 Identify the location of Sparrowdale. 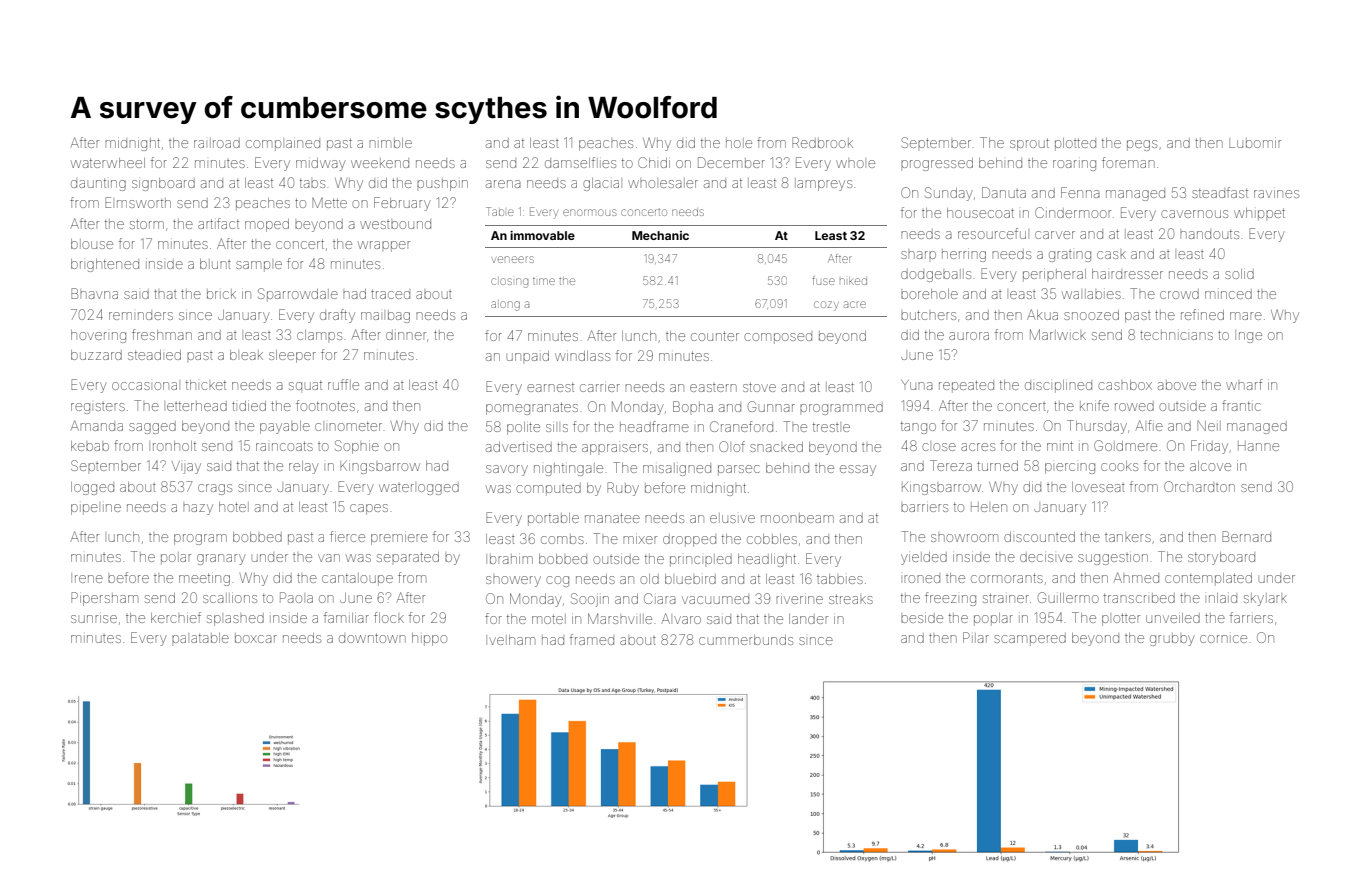
(298, 295).
